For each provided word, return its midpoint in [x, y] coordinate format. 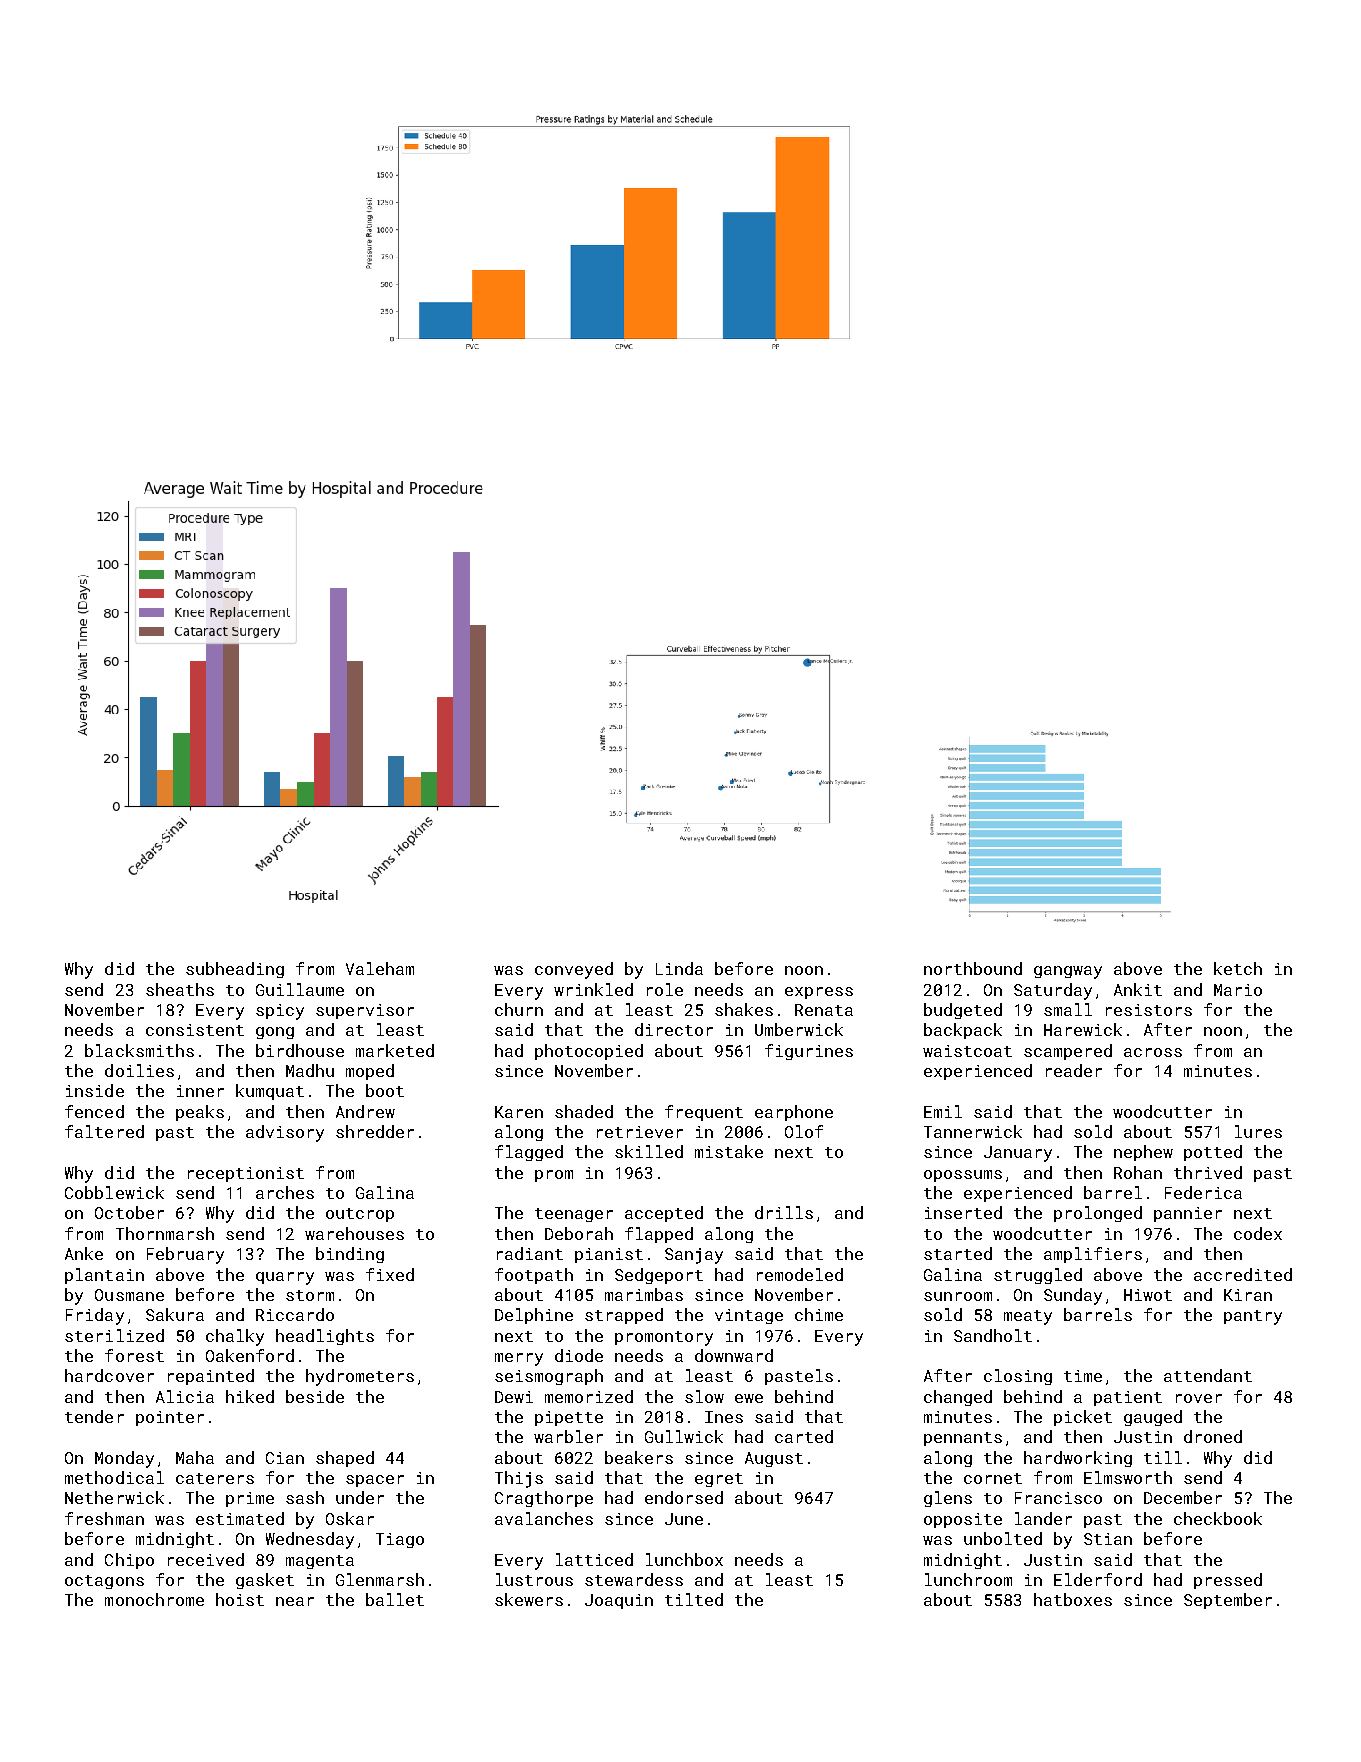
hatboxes [1073, 1599]
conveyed [574, 970]
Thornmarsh [165, 1233]
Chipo [129, 1561]
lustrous [534, 1579]
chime [819, 1314]
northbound [973, 968]
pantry [1253, 1317]
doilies [139, 1070]
